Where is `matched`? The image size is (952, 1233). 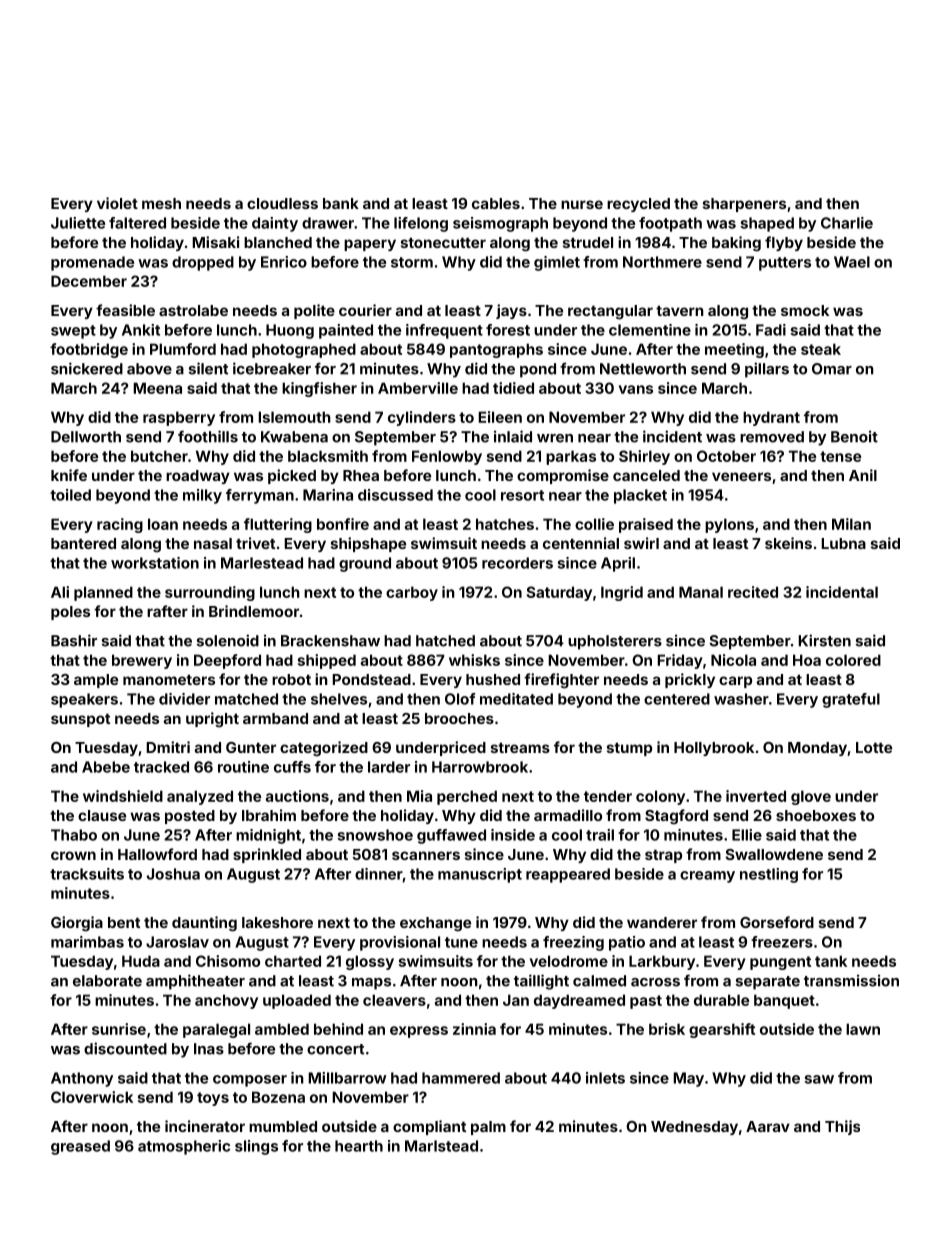 matched is located at coordinates (246, 699).
